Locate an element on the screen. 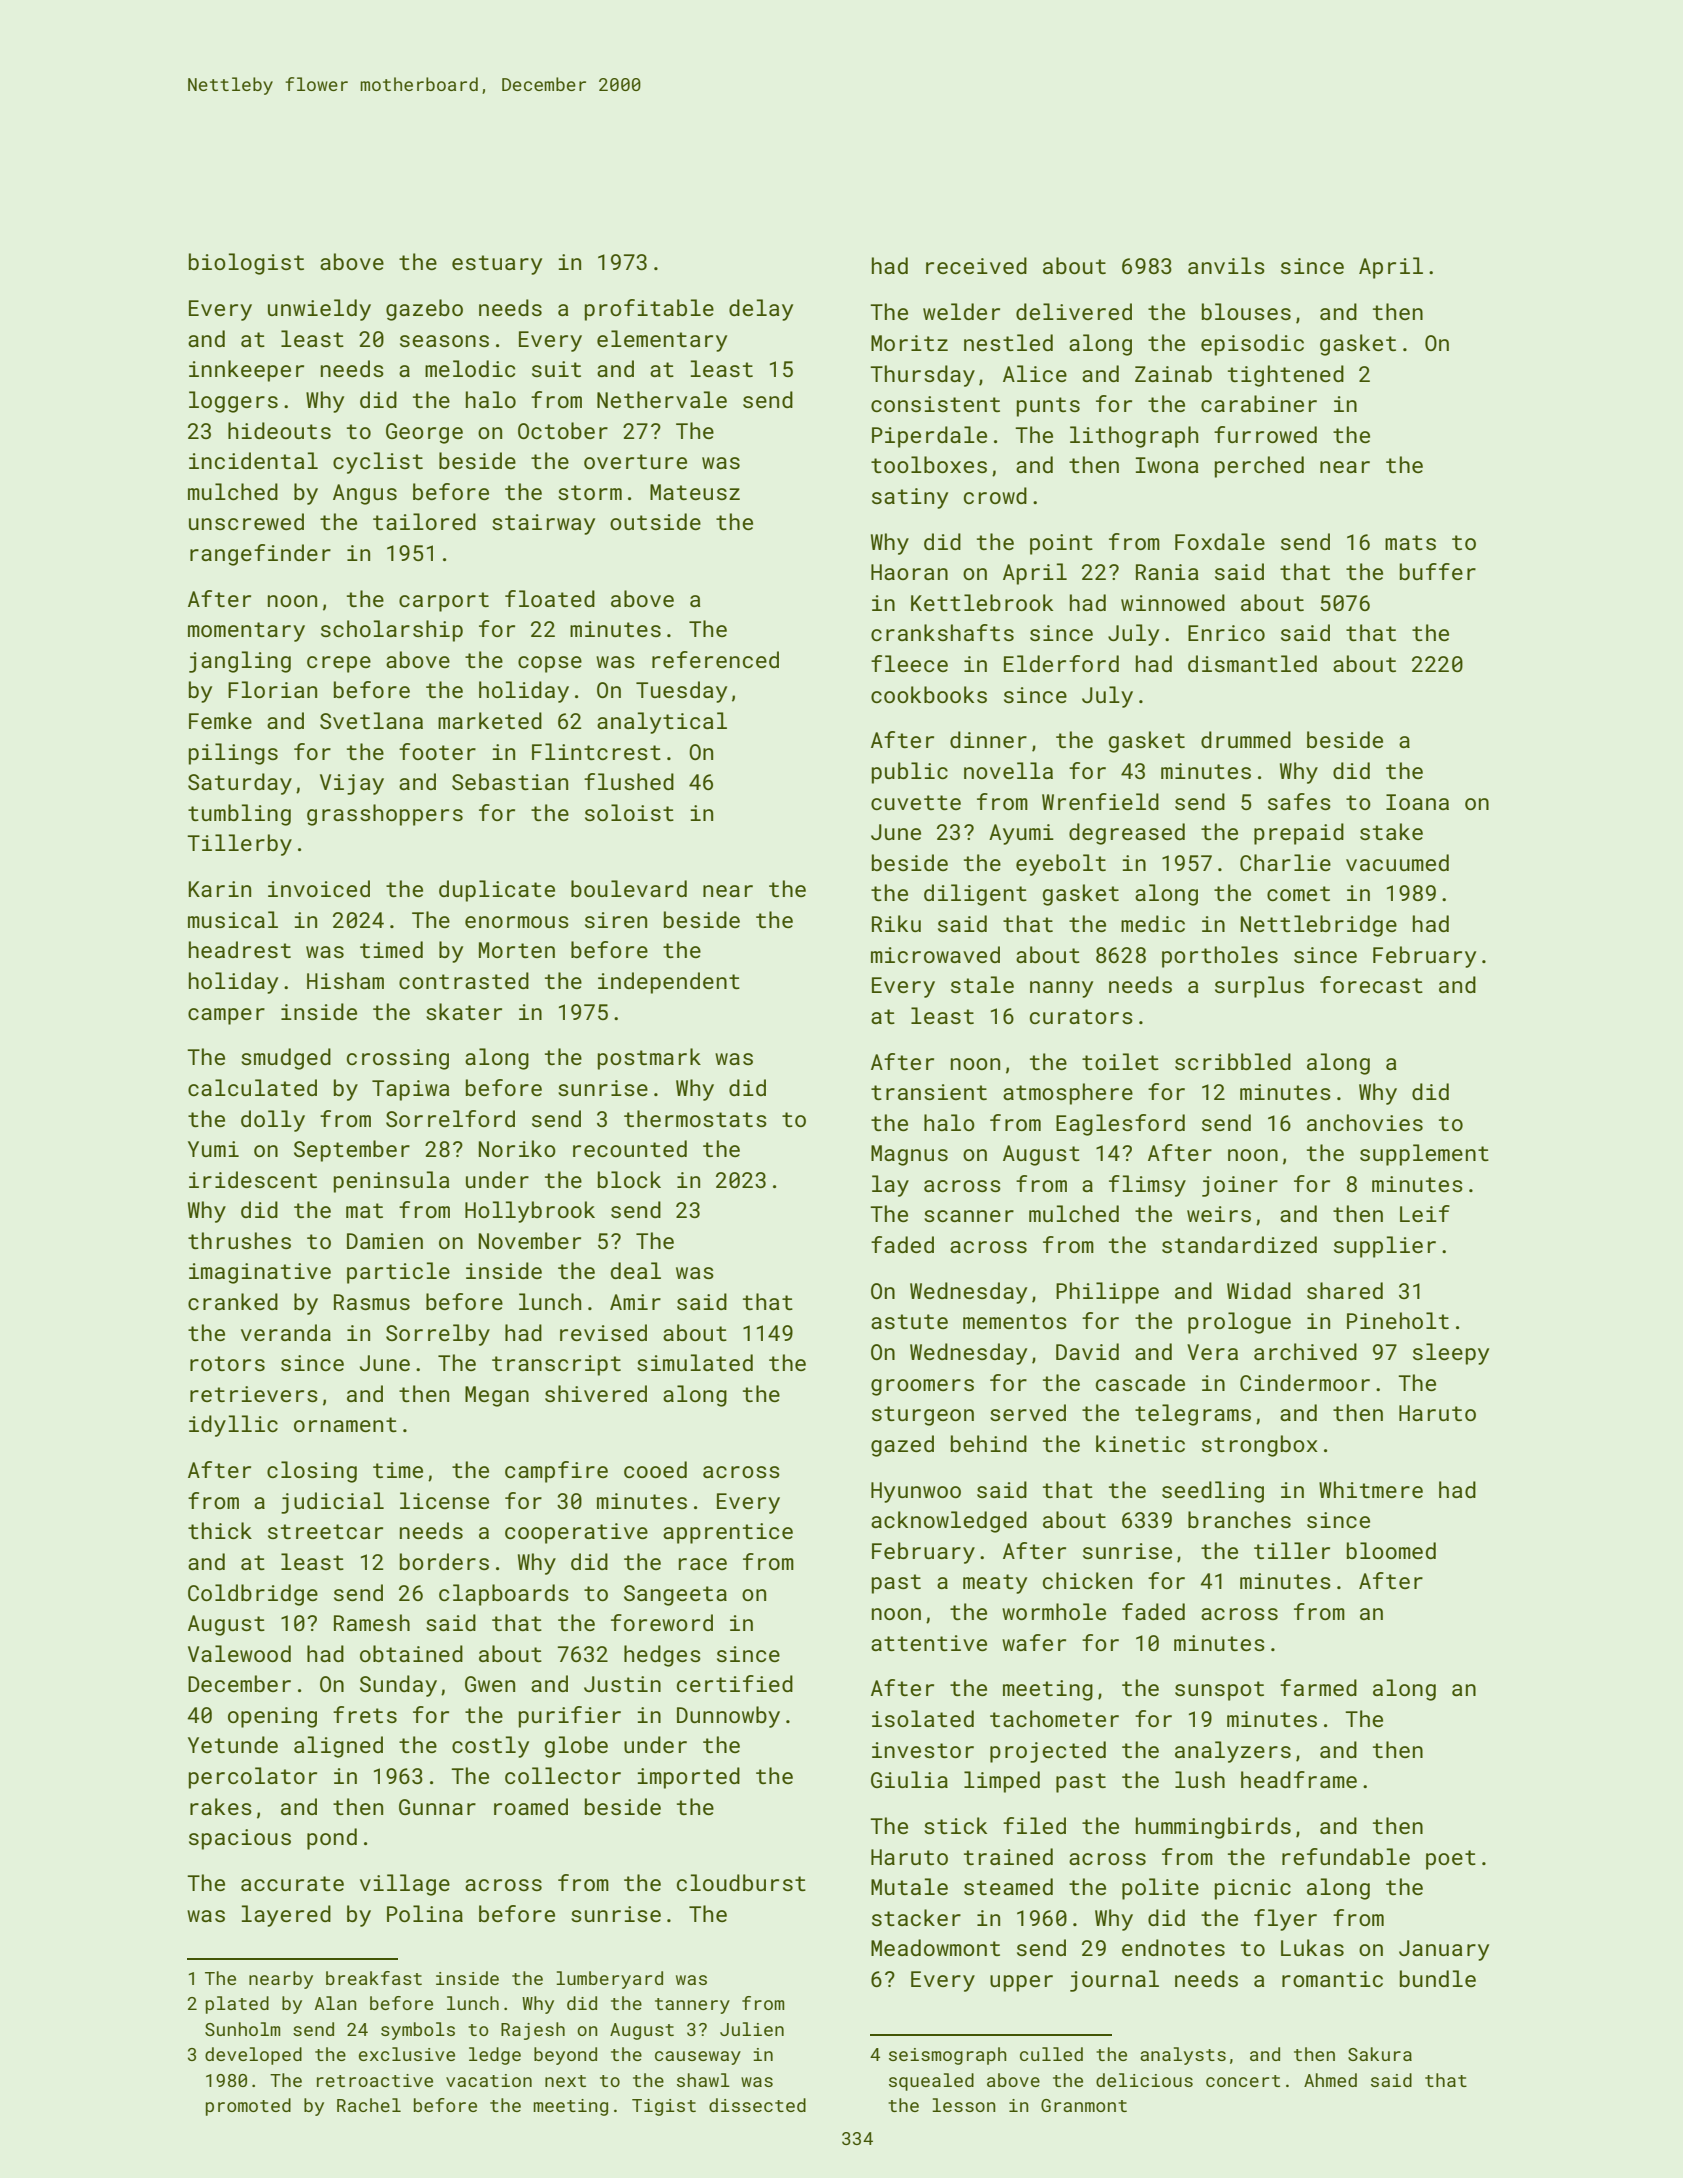 The image size is (1683, 2178). profitable is located at coordinates (649, 310).
